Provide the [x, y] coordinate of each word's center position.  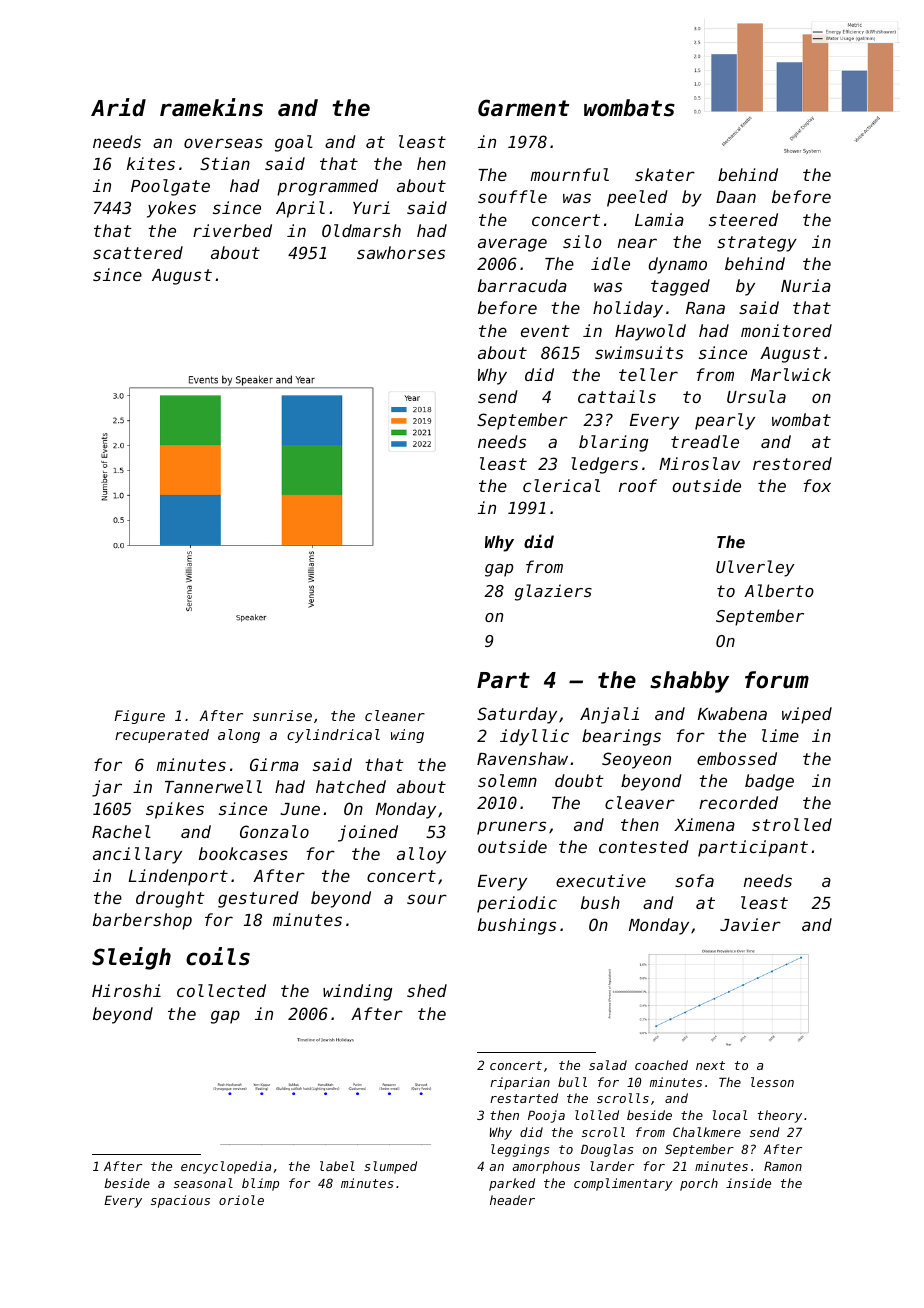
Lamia [659, 219]
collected [221, 990]
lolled [597, 1115]
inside [748, 1183]
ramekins [211, 107]
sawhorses [401, 252]
